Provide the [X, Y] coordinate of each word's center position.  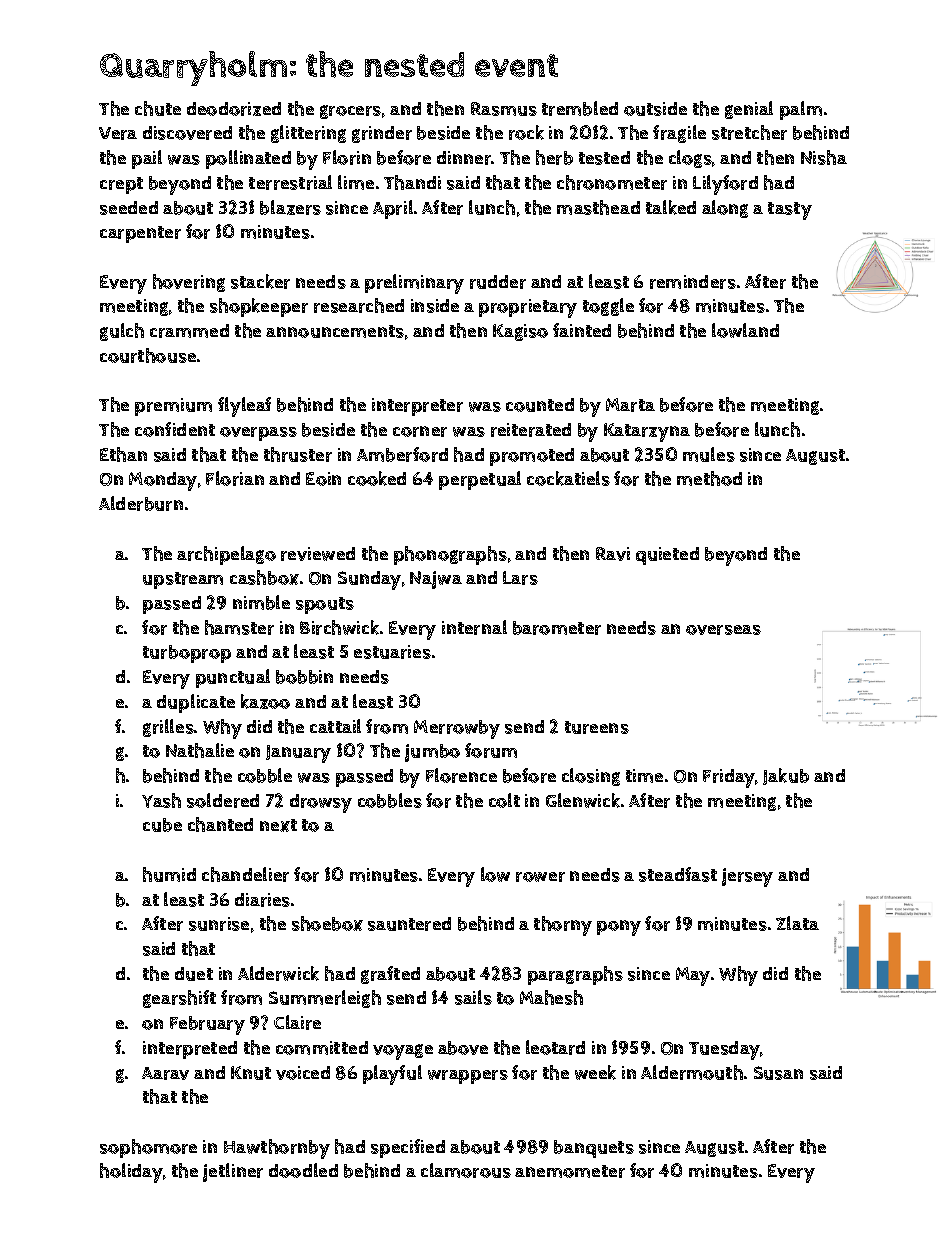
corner [420, 431]
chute [158, 108]
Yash [161, 800]
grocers [350, 112]
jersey [747, 877]
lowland [745, 330]
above [463, 1048]
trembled [580, 108]
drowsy [321, 803]
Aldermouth [692, 1072]
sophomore [148, 1148]
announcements [335, 331]
